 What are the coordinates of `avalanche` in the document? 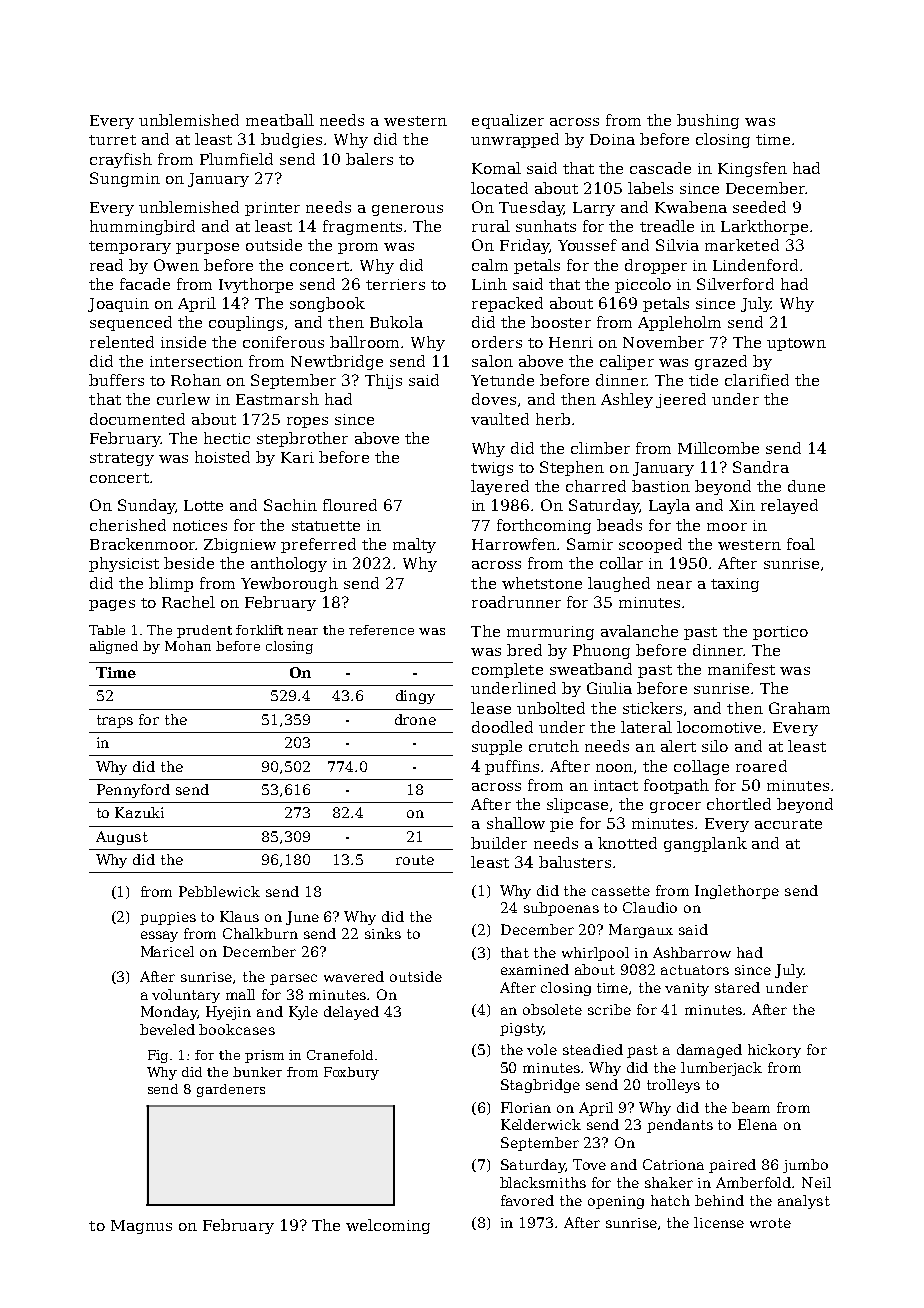 It's located at (639, 631).
